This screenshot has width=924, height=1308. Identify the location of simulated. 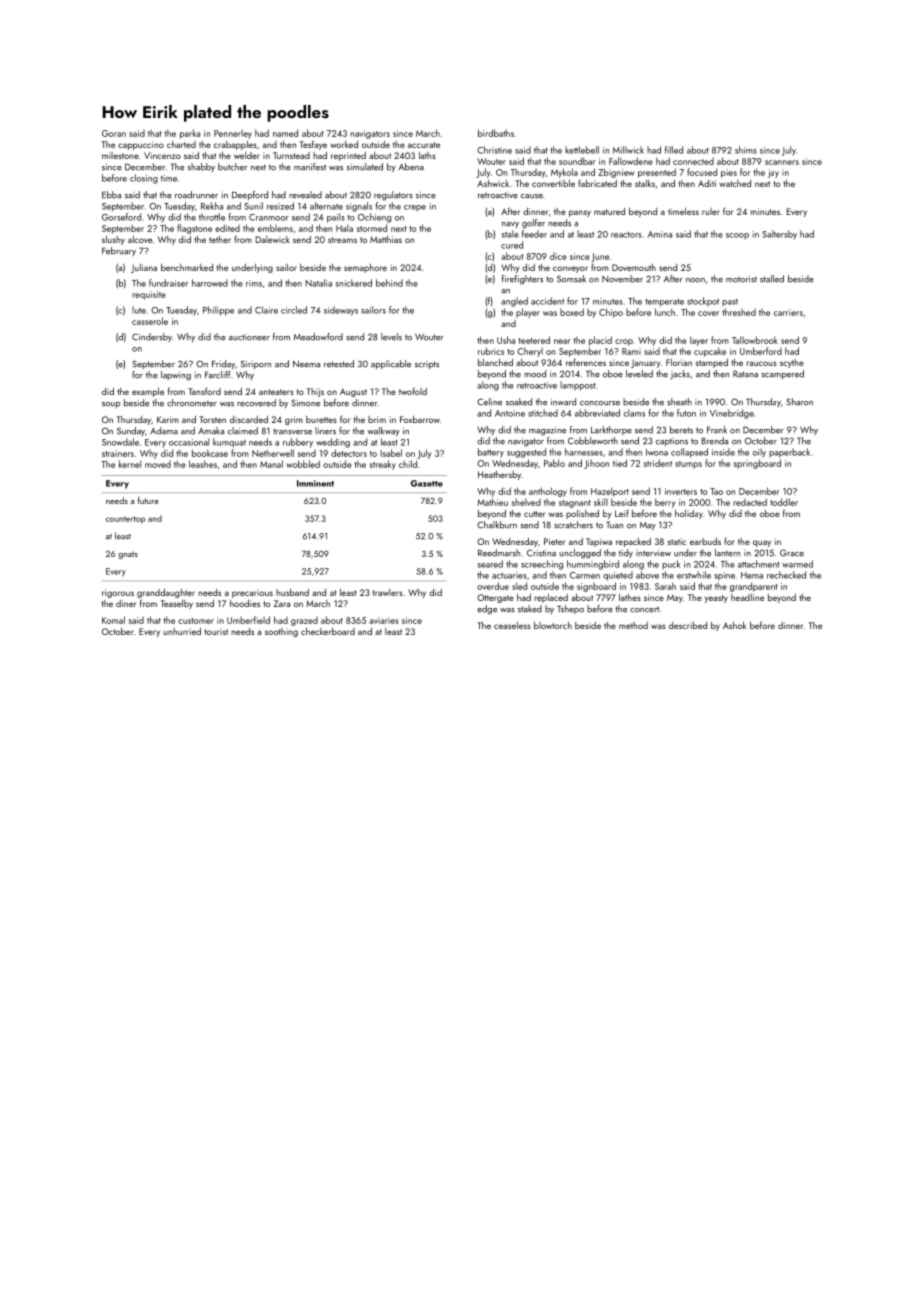
(365, 167).
